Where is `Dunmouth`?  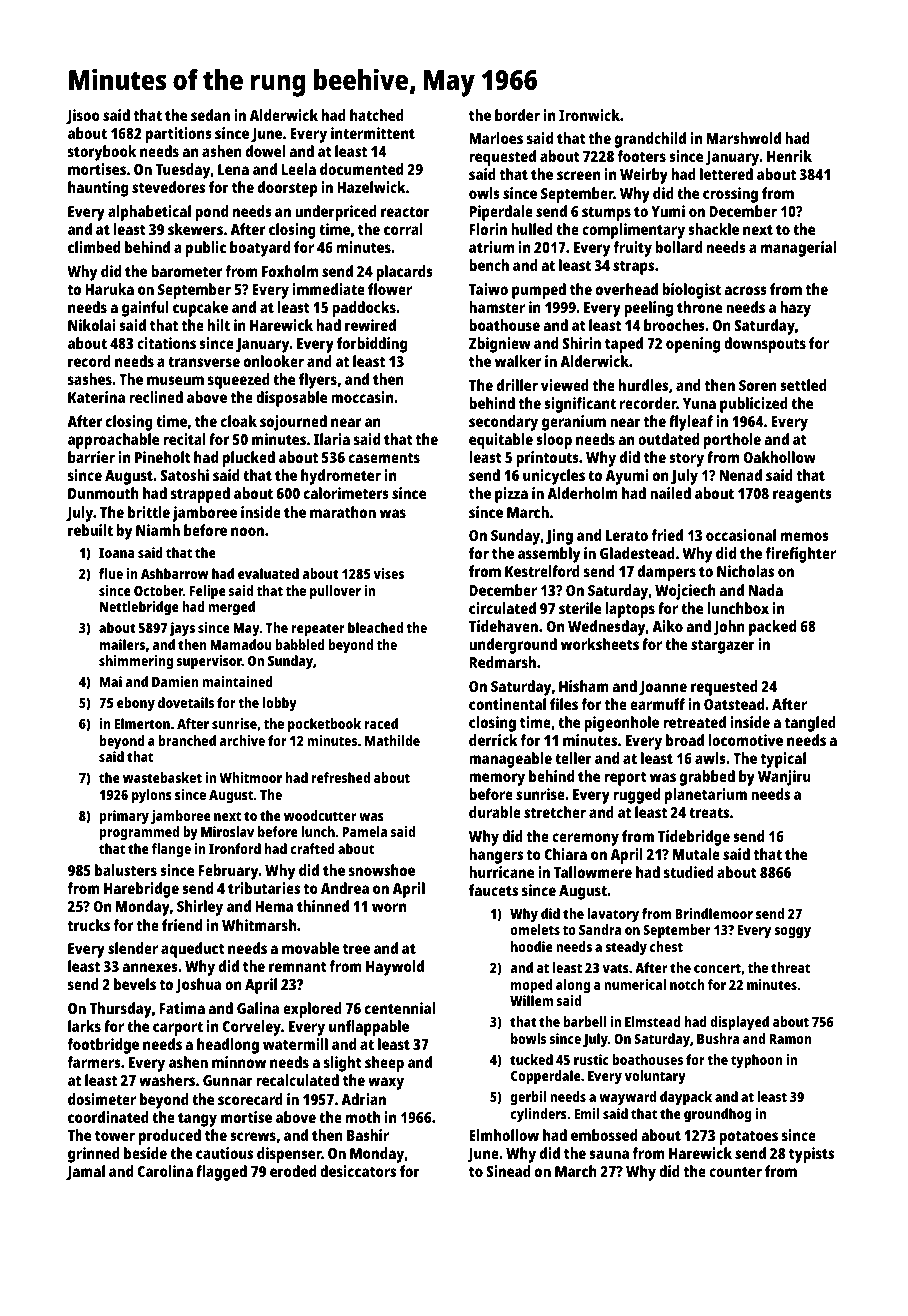
Dunmouth is located at coordinates (103, 493).
